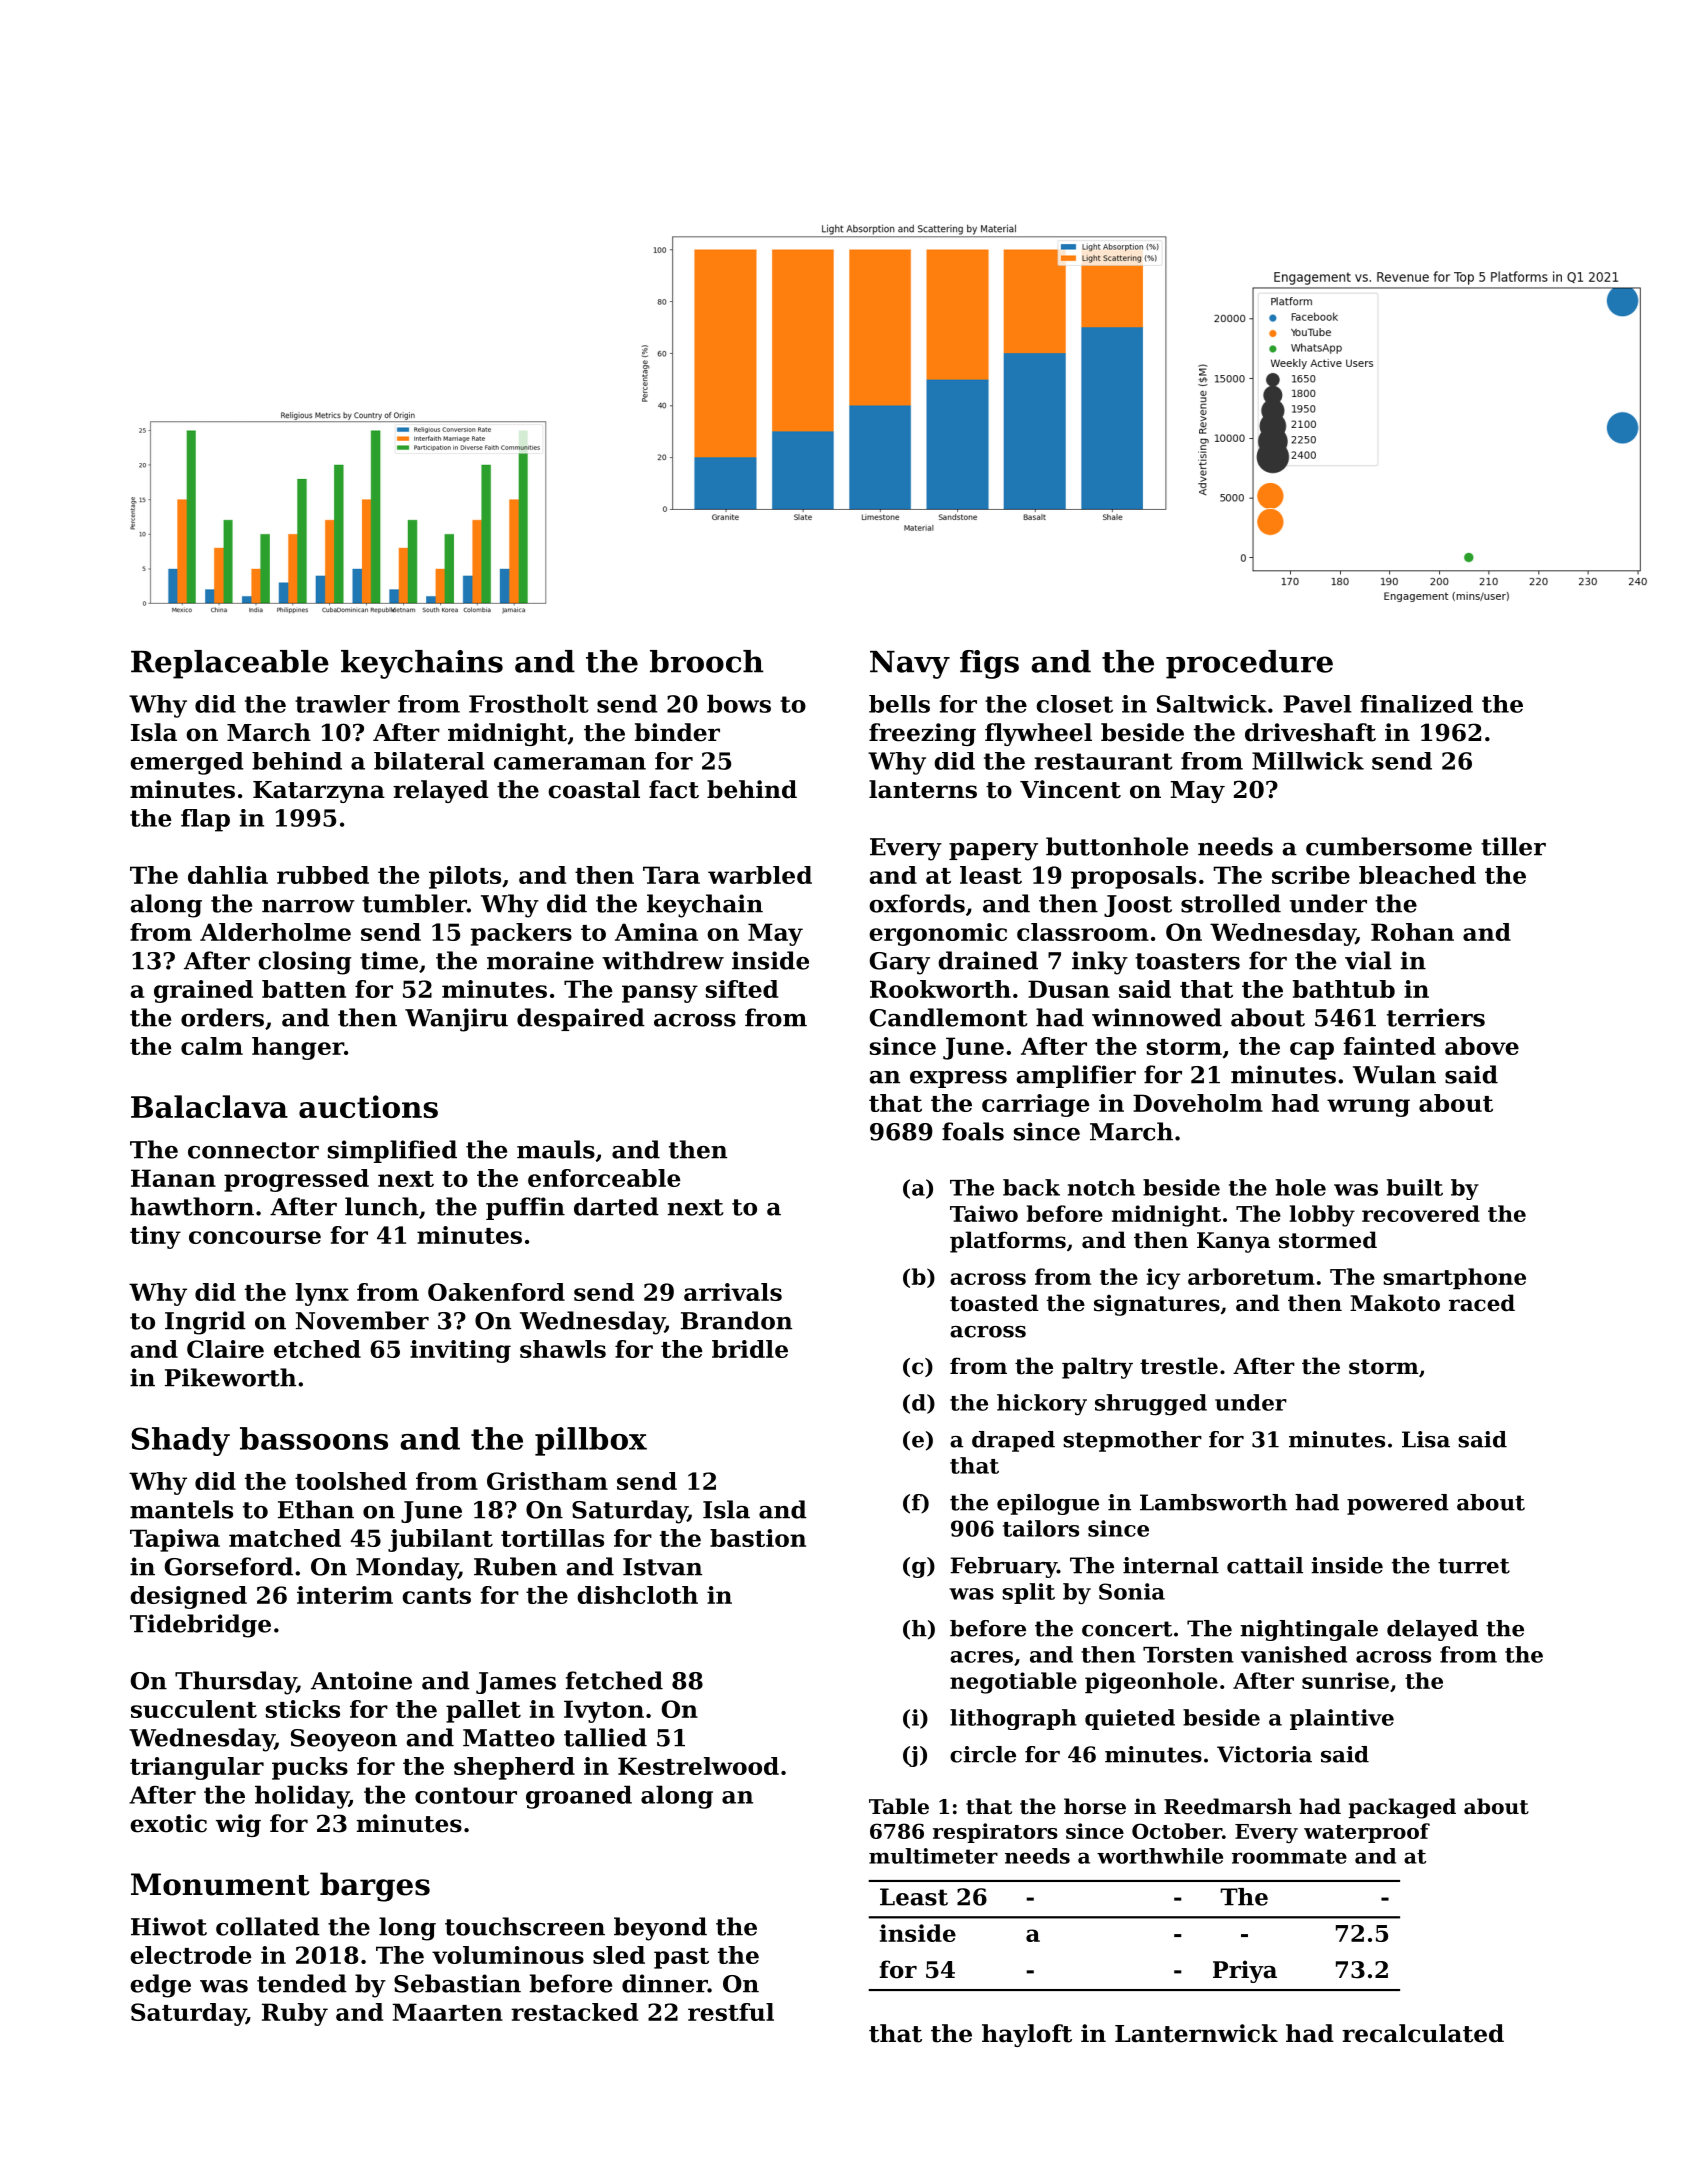 This document has height=2178, width=1683. What do you see at coordinates (1432, 1630) in the document?
I see `delayed` at bounding box center [1432, 1630].
